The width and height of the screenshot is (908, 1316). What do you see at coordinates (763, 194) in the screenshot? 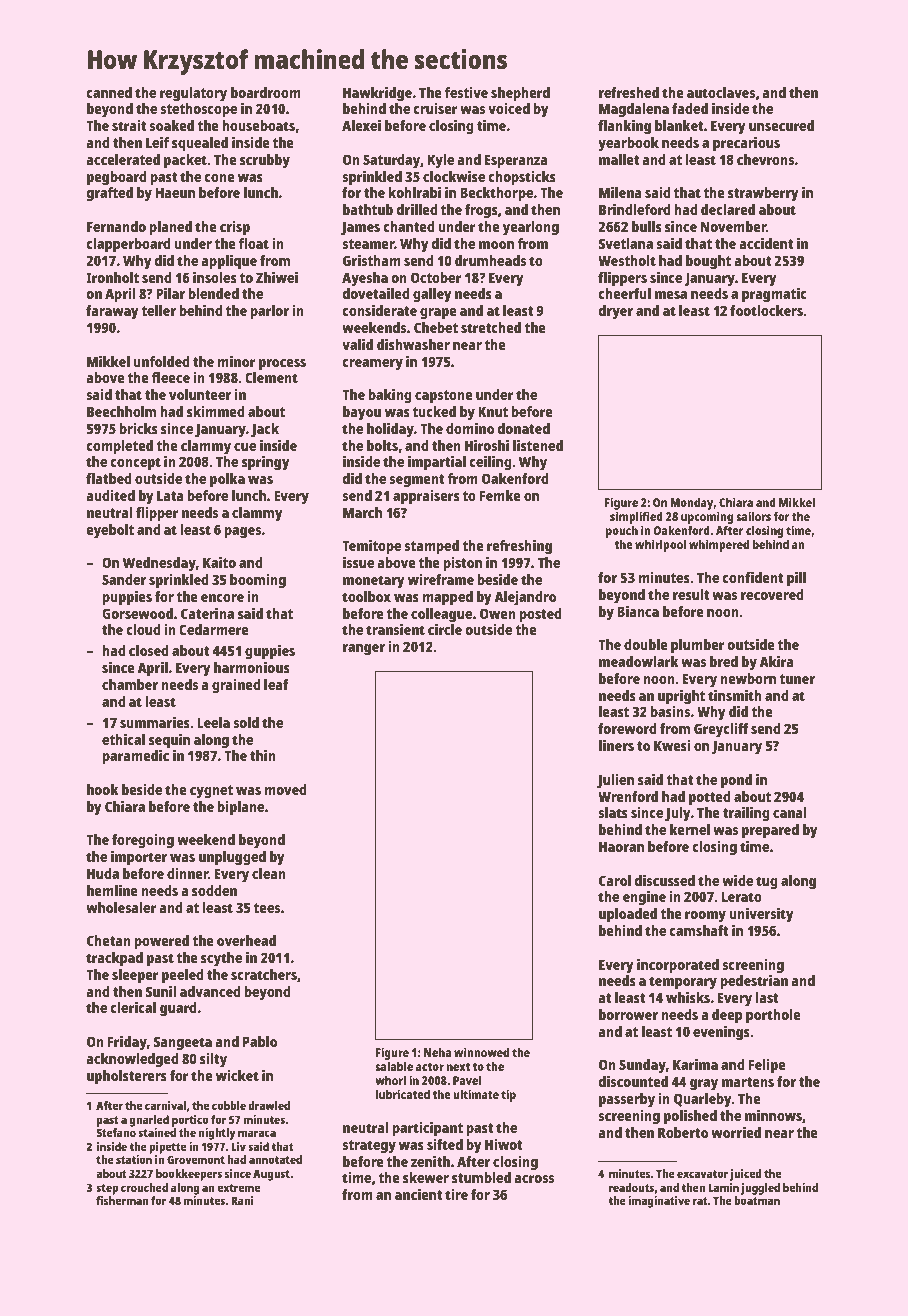
I see `strawberry` at bounding box center [763, 194].
